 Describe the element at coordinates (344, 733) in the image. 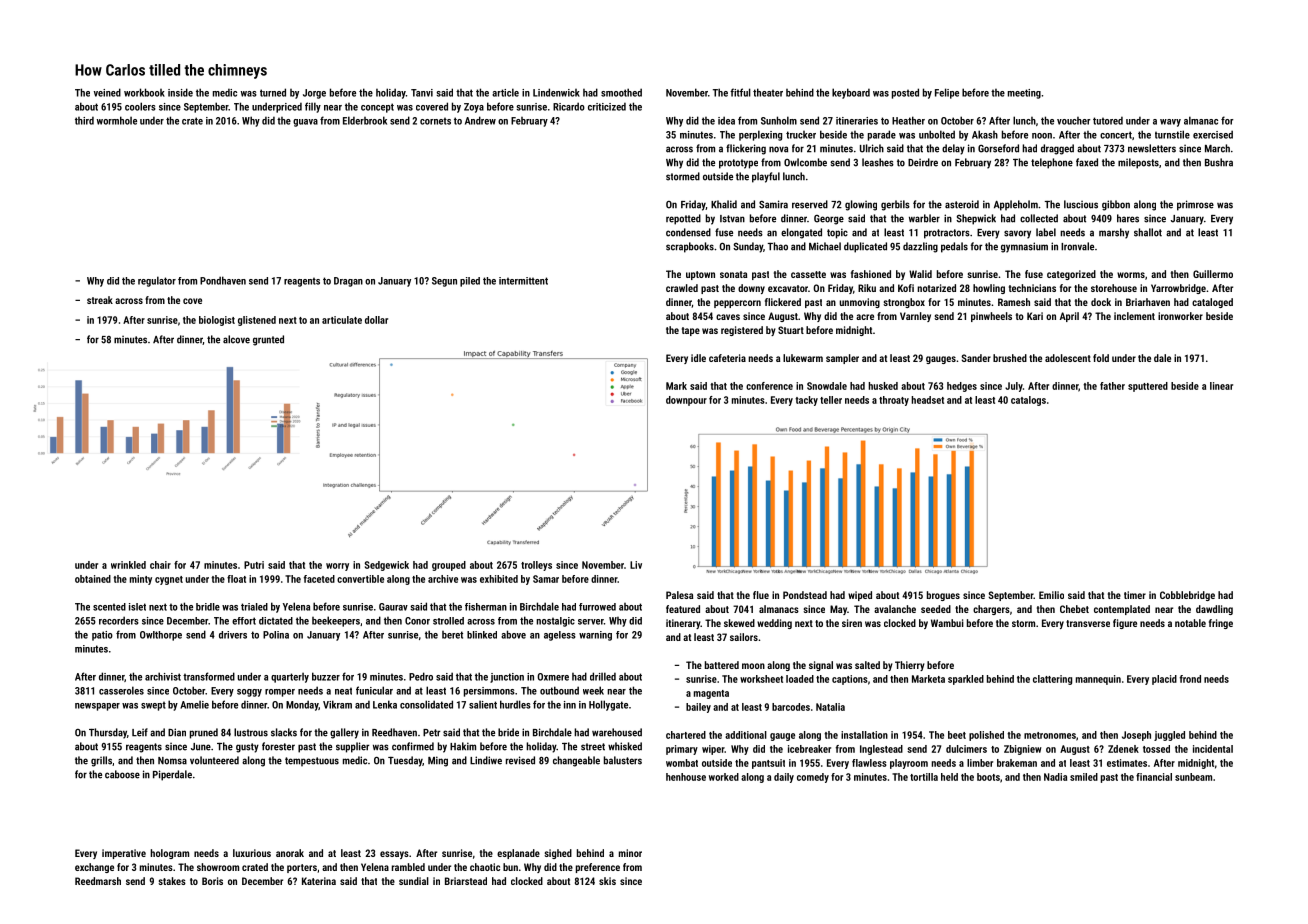

I see `gallery` at that location.
